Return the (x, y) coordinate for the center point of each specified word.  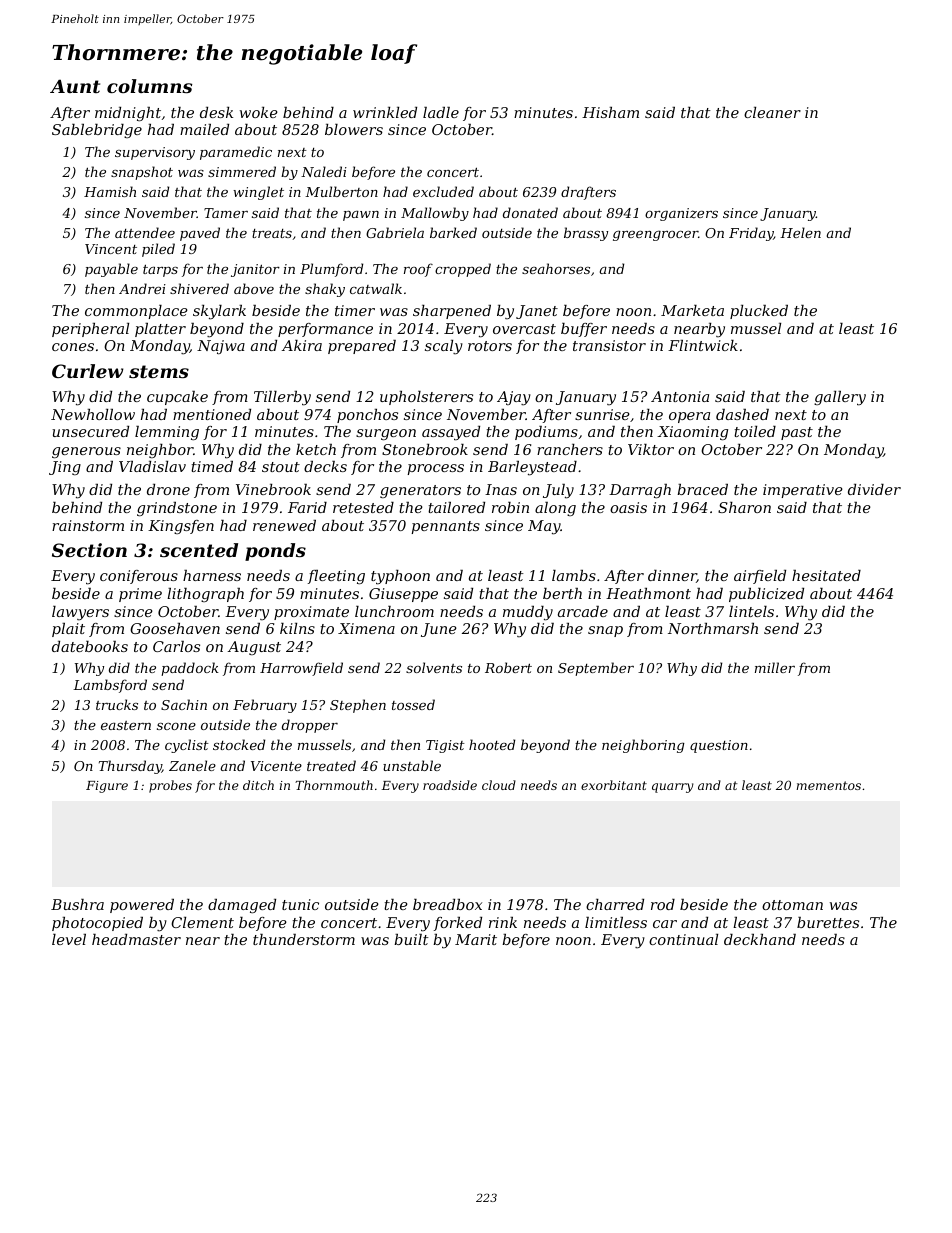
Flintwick (703, 345)
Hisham (610, 112)
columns (149, 86)
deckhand (760, 939)
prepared (362, 347)
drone (168, 489)
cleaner (772, 112)
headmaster (136, 939)
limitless (616, 922)
